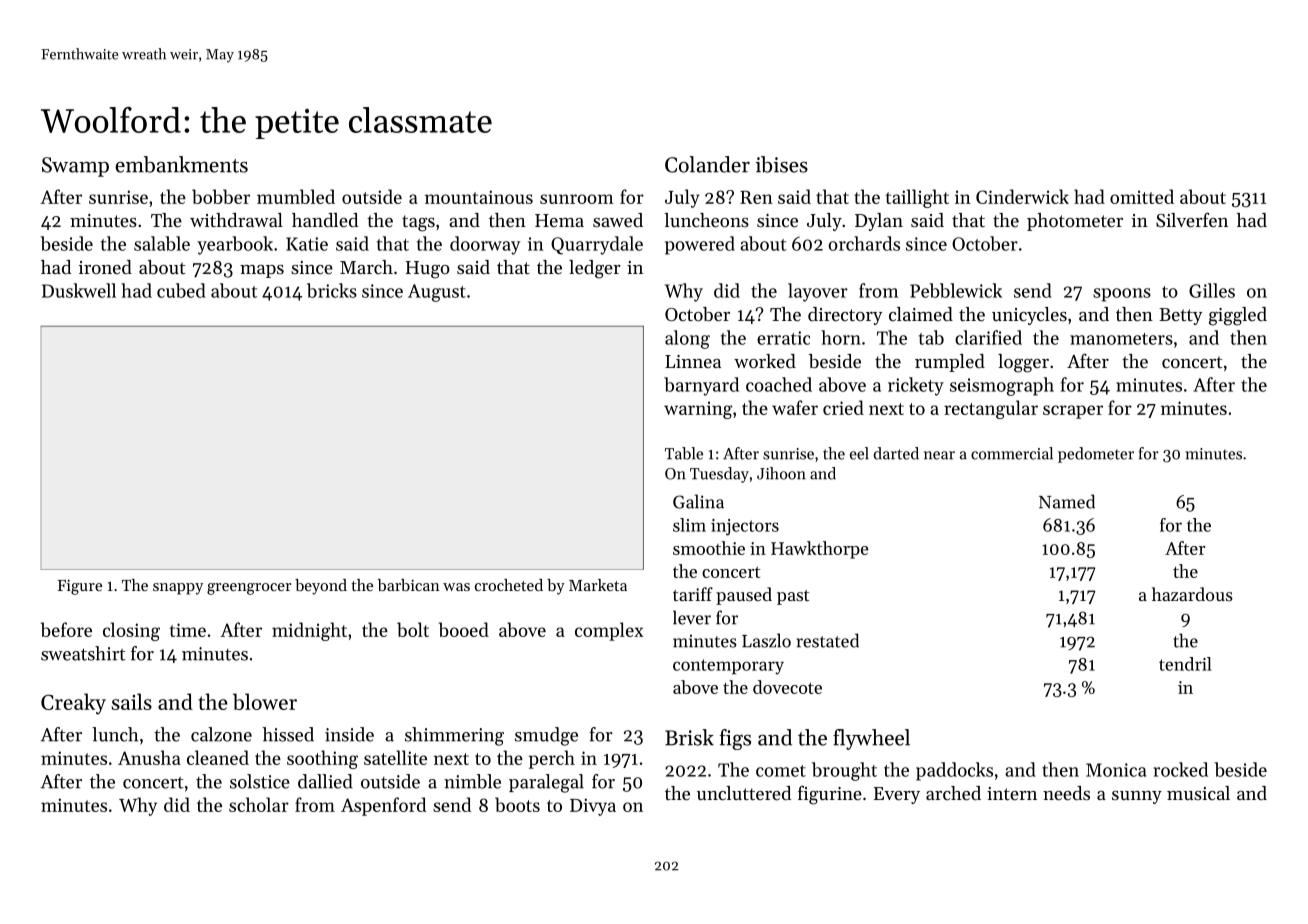 Image resolution: width=1308 pixels, height=924 pixels. I want to click on along, so click(687, 339).
